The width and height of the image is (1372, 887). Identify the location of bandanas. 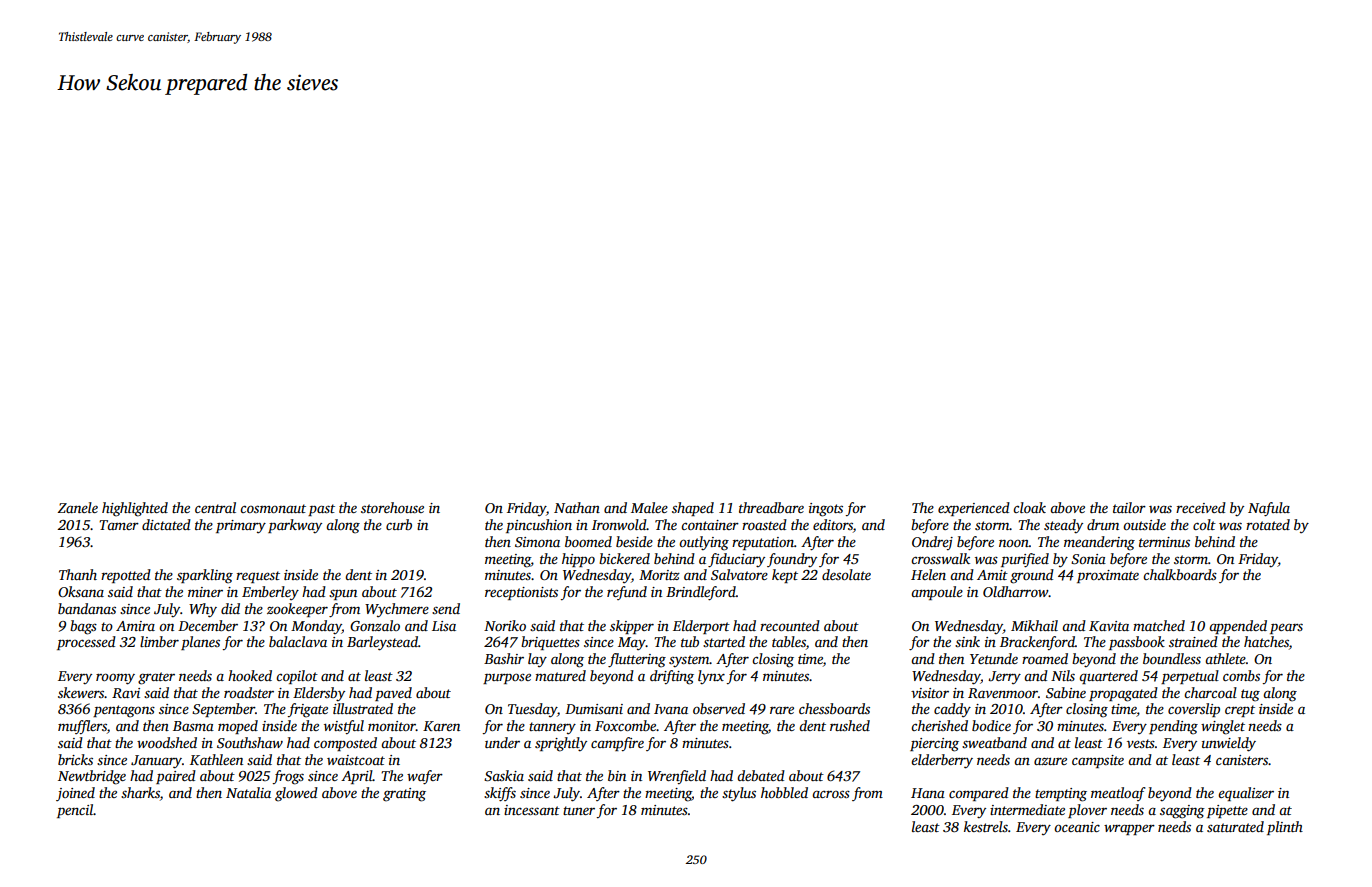
(87, 608).
